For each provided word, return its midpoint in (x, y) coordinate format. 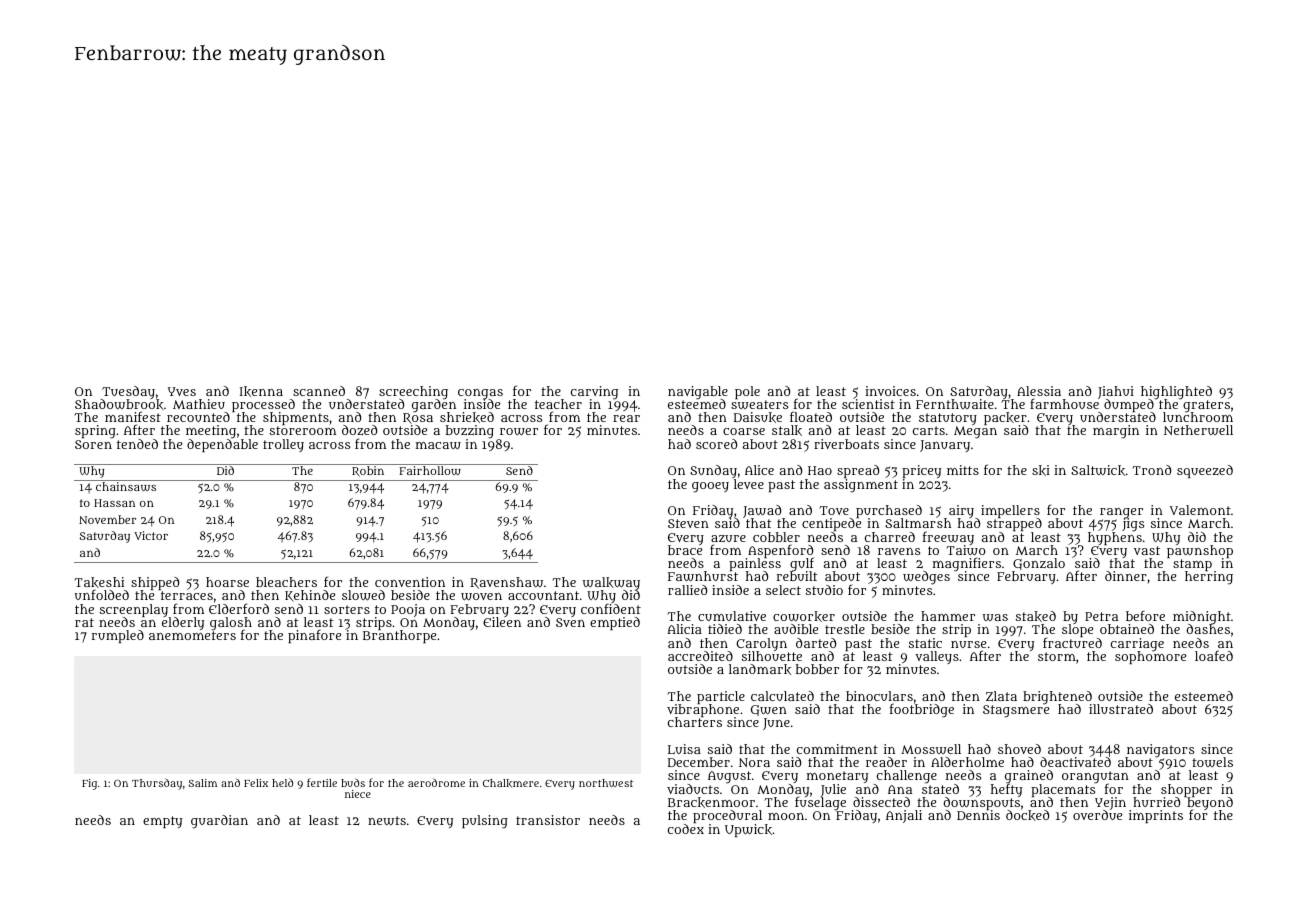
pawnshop (1200, 552)
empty (162, 822)
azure (728, 538)
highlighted (1176, 392)
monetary (837, 777)
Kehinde (310, 596)
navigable (698, 392)
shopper (1186, 790)
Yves (182, 391)
